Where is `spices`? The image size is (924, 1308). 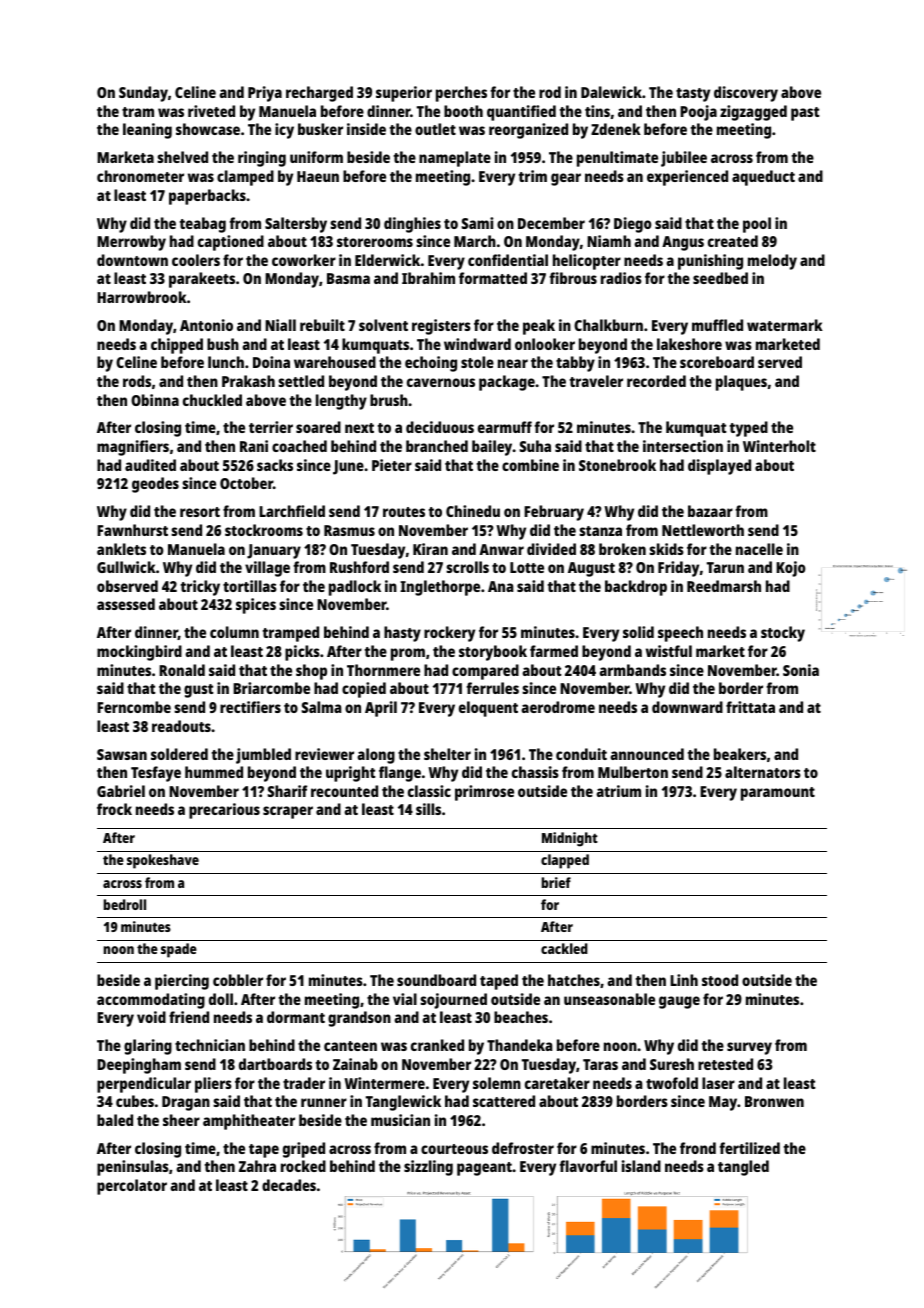
spices is located at coordinates (256, 606).
